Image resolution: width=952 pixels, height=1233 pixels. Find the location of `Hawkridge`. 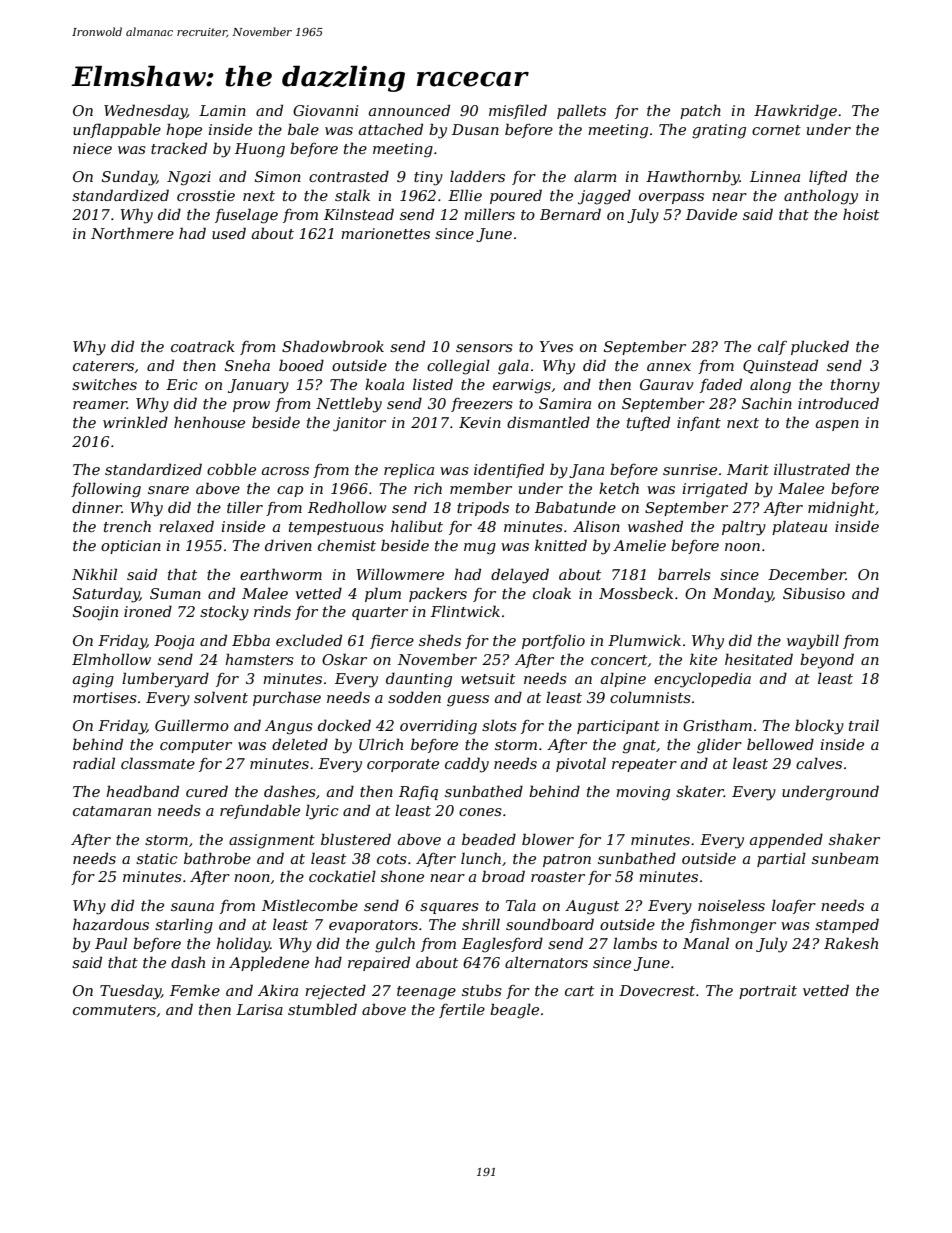

Hawkridge is located at coordinates (795, 112).
